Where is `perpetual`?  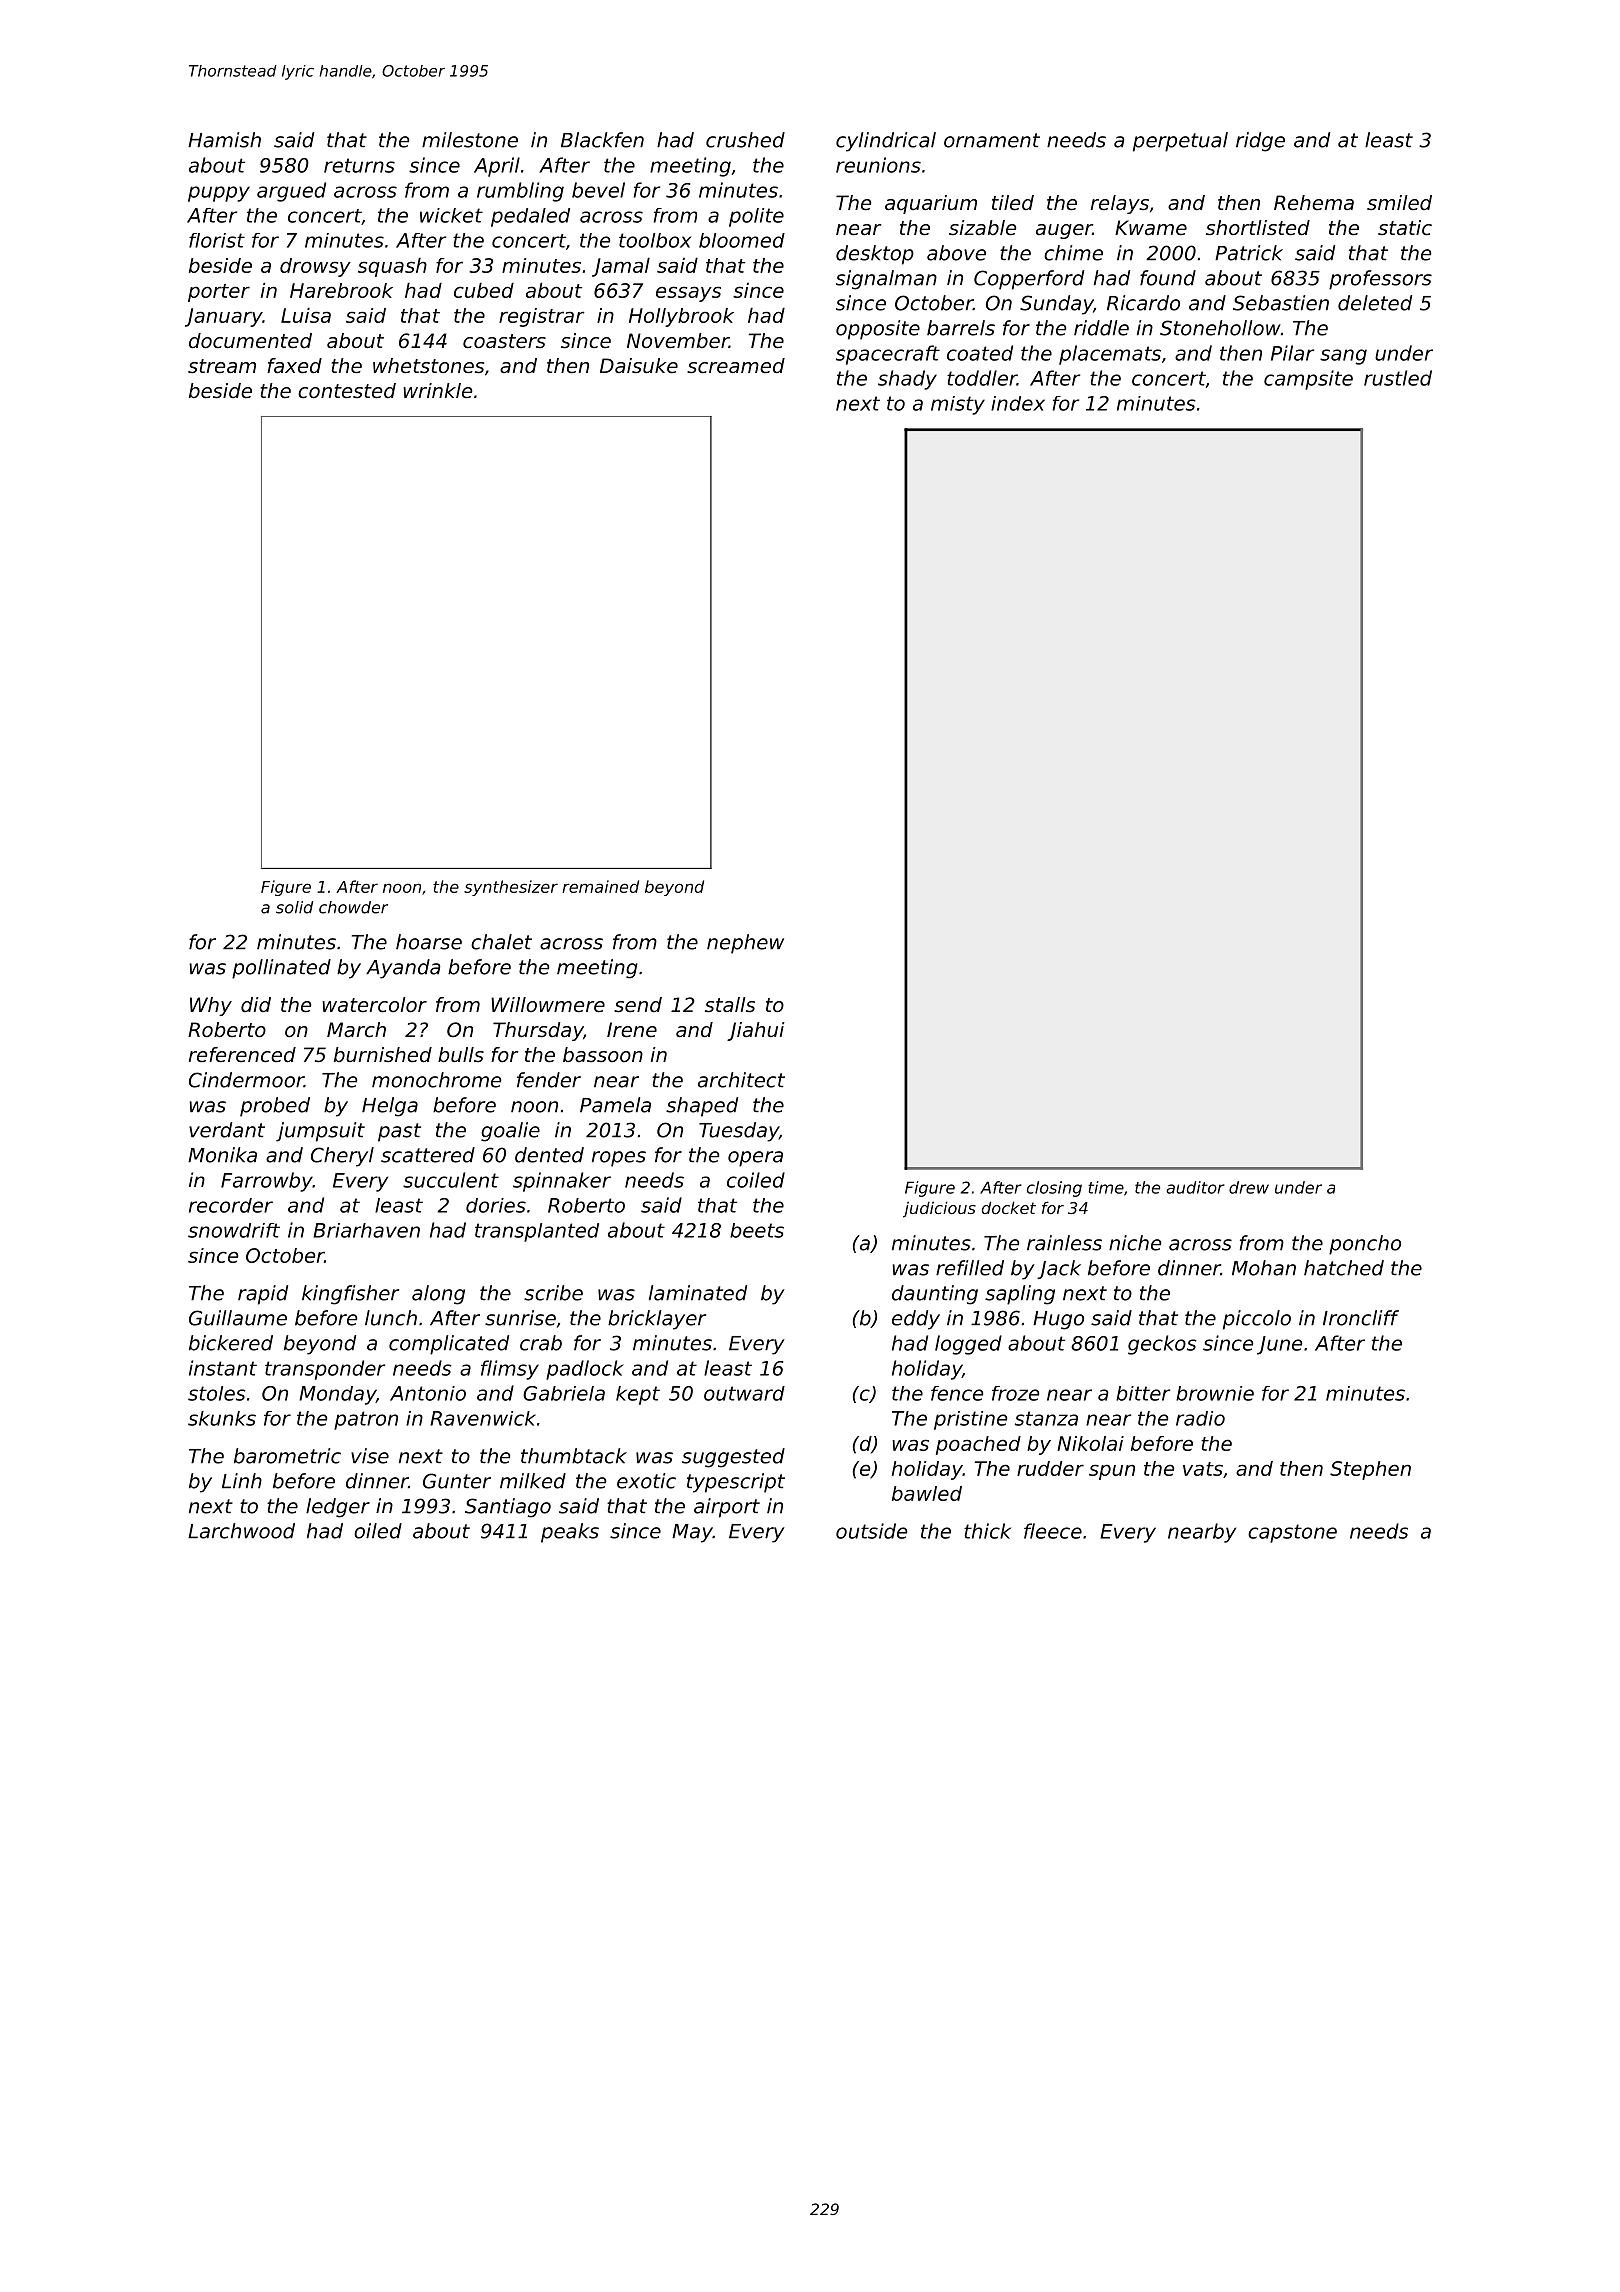
perpetual is located at coordinates (1180, 142).
